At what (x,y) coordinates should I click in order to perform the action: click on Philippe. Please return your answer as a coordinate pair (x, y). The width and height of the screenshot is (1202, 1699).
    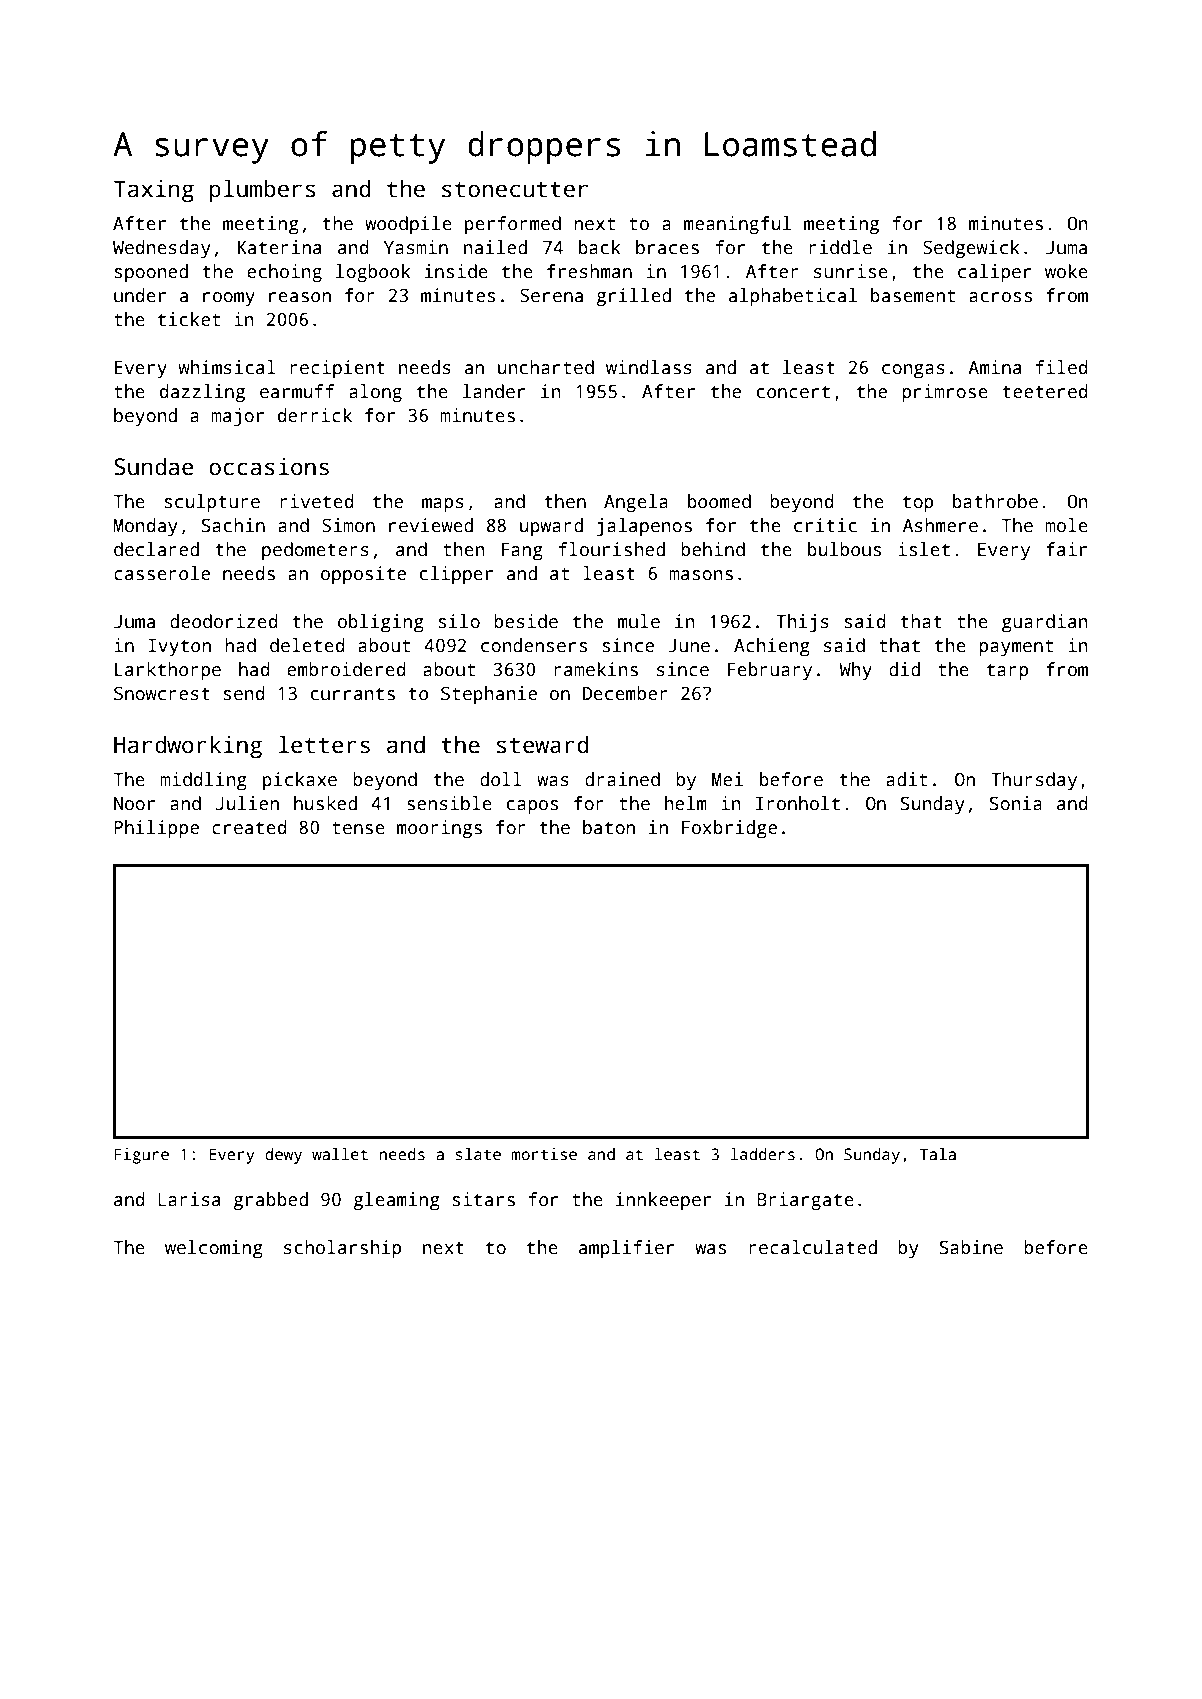
    Looking at the image, I should click on (156, 829).
